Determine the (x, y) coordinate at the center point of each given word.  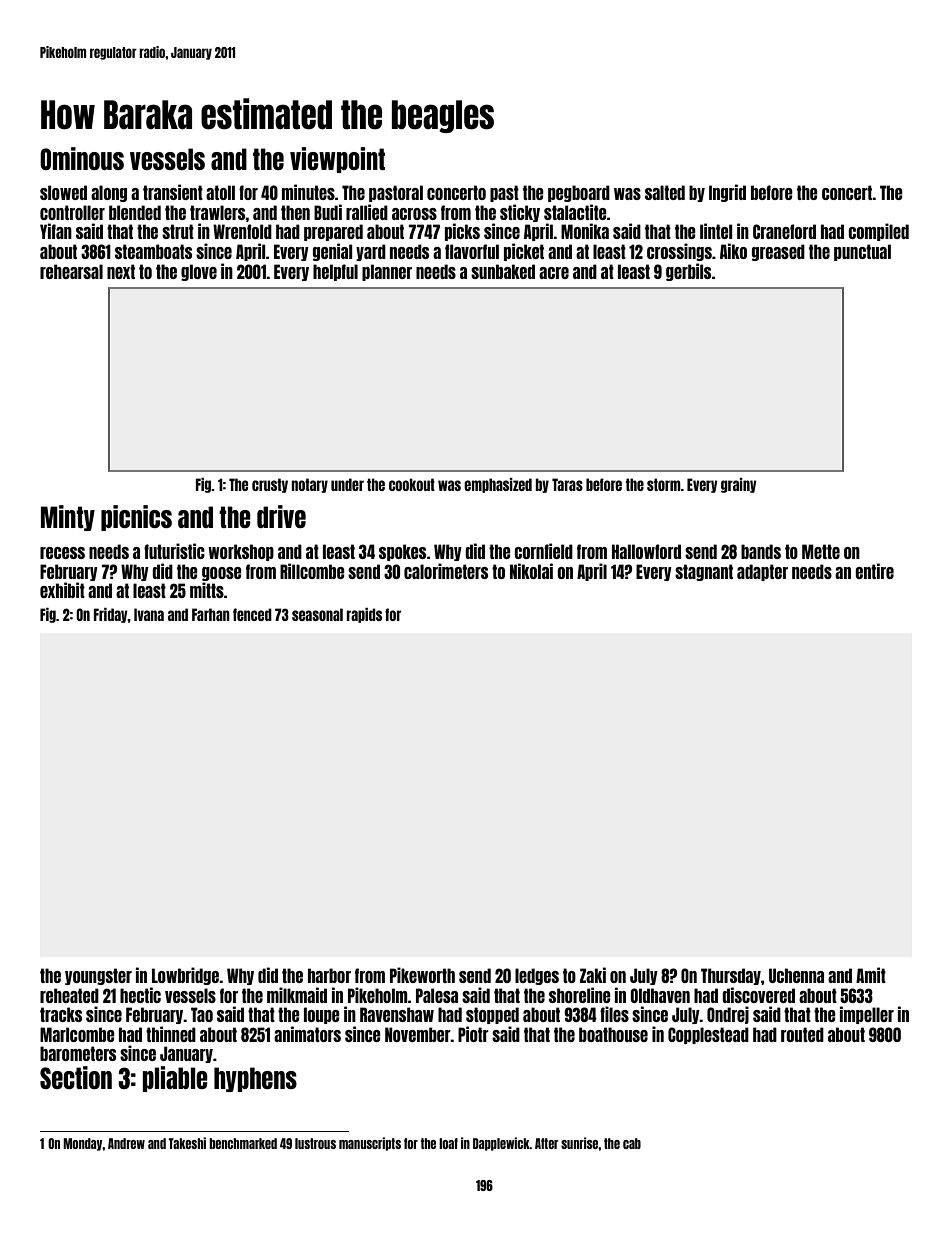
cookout (412, 484)
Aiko (733, 251)
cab (632, 1143)
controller (72, 212)
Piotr (473, 1034)
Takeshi (187, 1143)
